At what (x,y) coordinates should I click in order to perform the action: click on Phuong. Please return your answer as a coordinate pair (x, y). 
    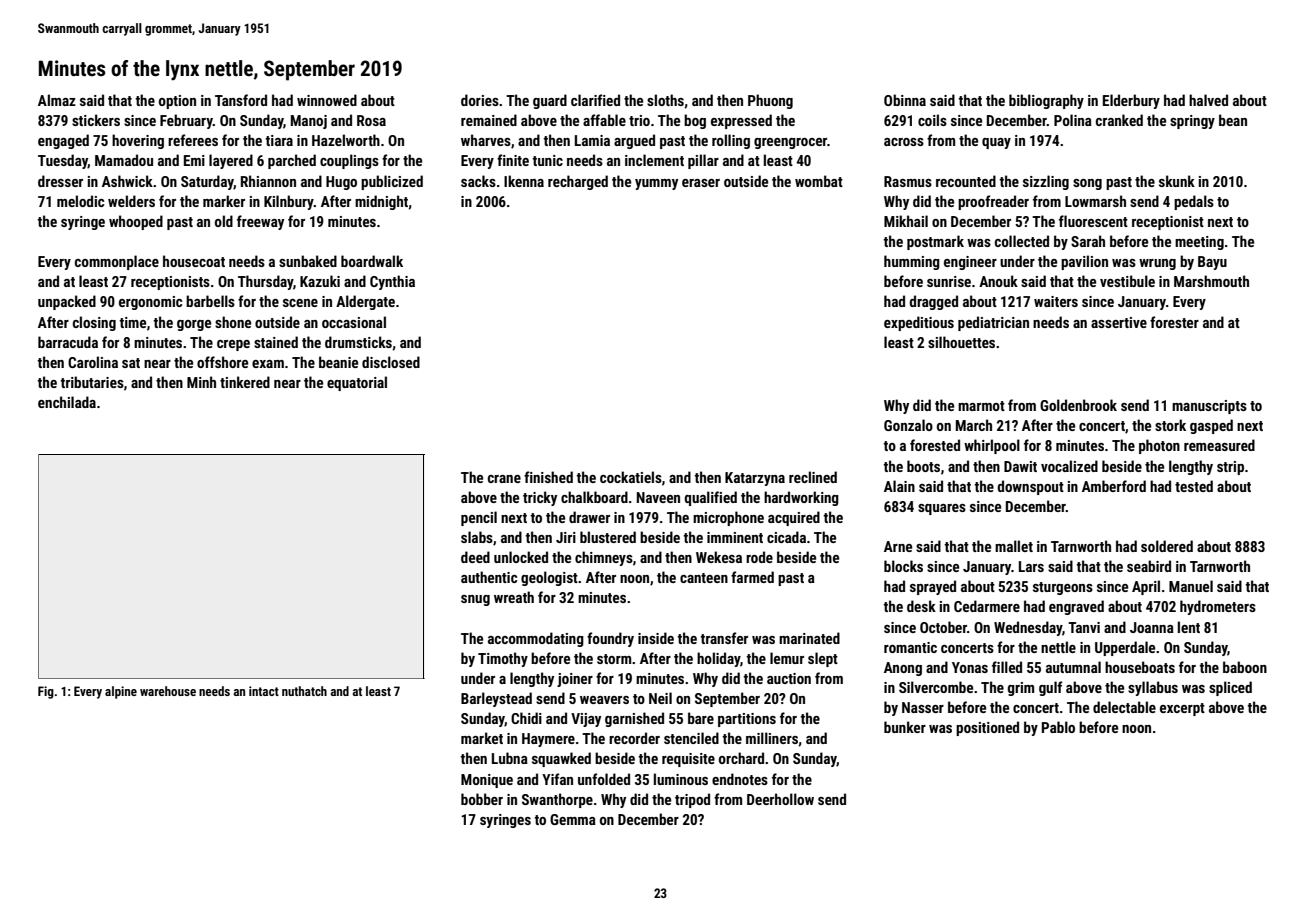
    Looking at the image, I should click on (770, 101).
